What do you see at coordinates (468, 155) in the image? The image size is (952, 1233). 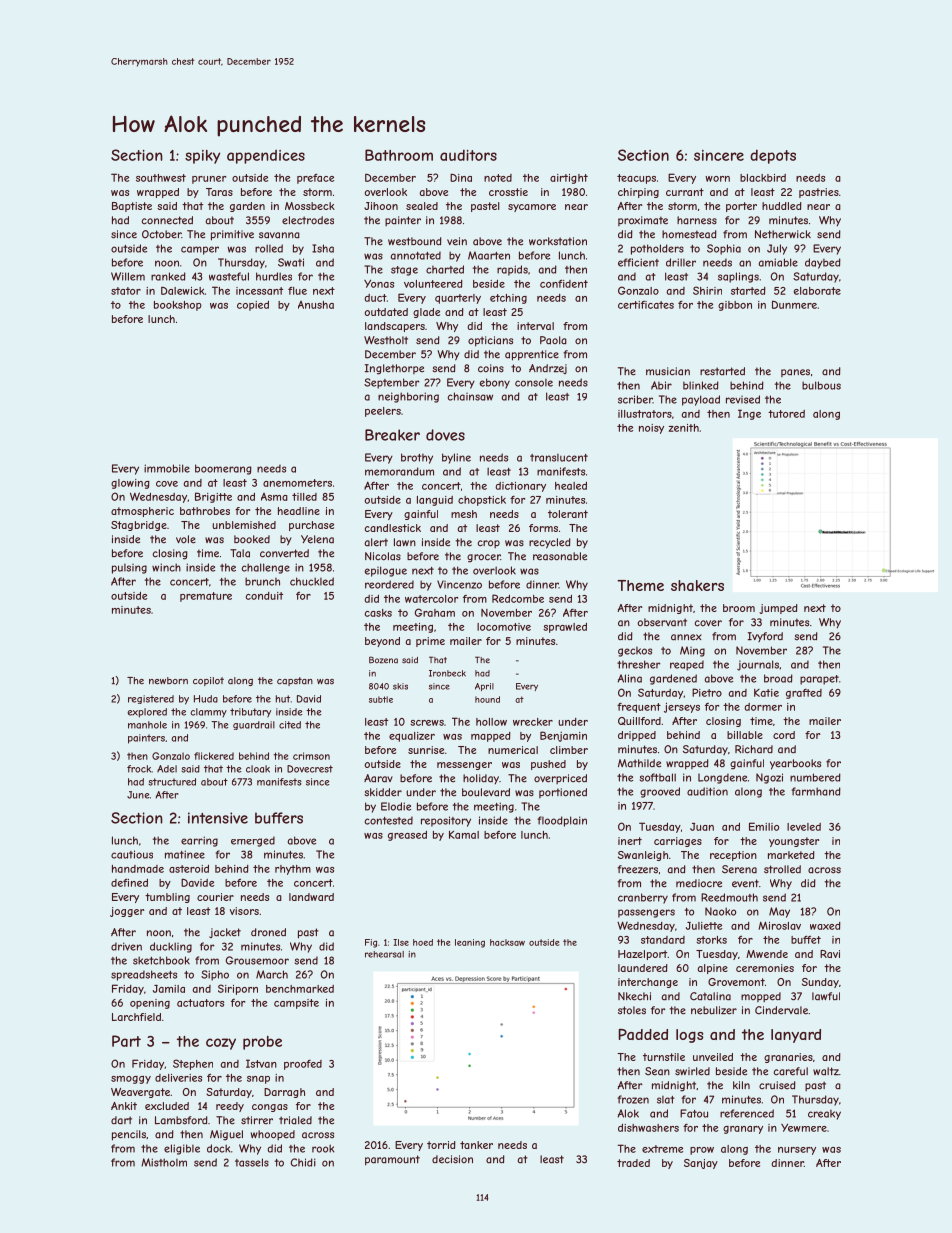 I see `auditors` at bounding box center [468, 155].
